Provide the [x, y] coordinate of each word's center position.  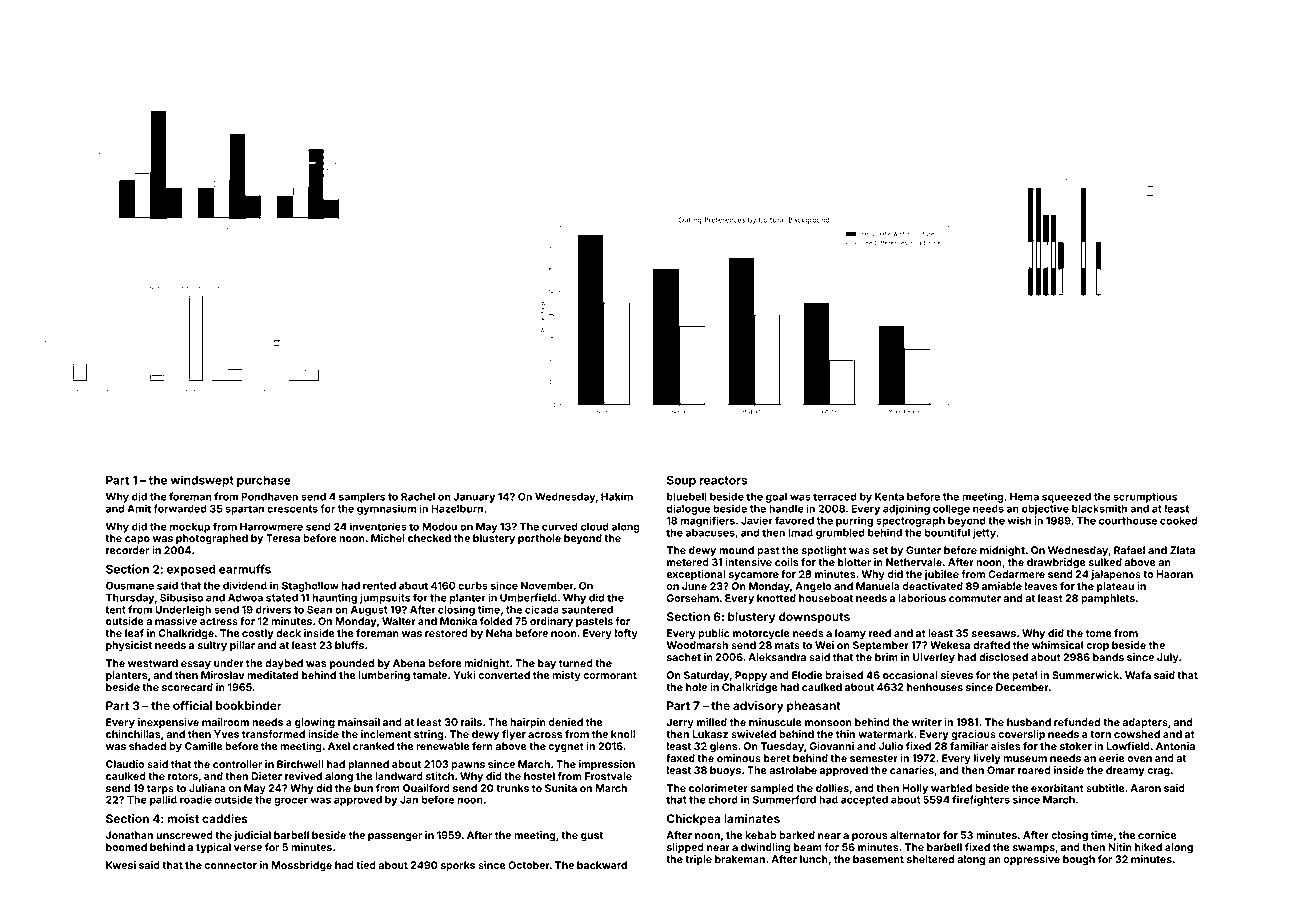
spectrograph [910, 522]
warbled [951, 788]
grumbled [840, 534]
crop [1097, 647]
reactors [723, 480]
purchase [264, 481]
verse [248, 848]
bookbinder [249, 705]
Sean [319, 609]
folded [496, 621]
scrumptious [1145, 497]
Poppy [751, 676]
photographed [212, 539]
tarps [160, 789]
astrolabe [793, 770]
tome [1098, 633]
